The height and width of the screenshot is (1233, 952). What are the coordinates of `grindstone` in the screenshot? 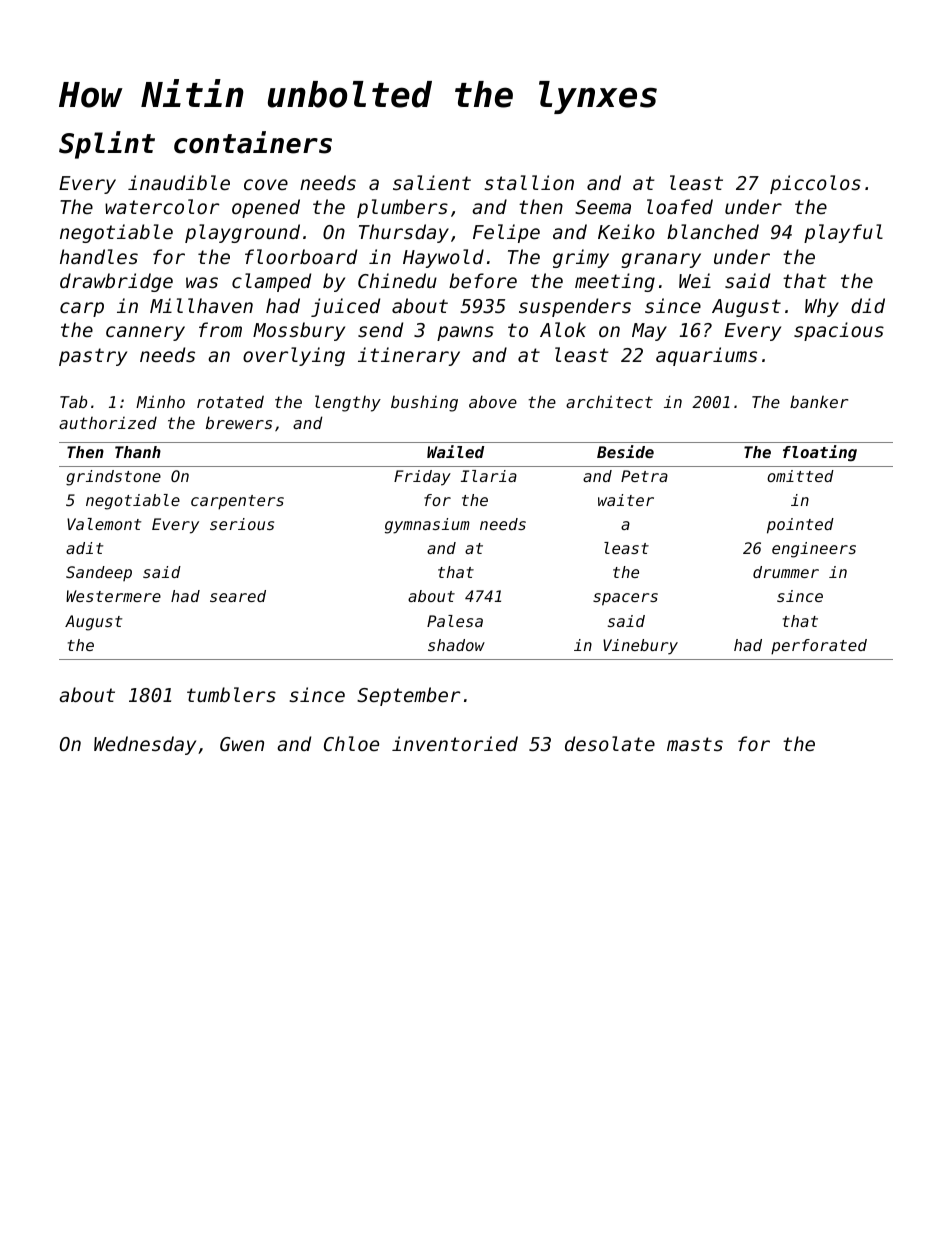 It's located at (113, 478).
